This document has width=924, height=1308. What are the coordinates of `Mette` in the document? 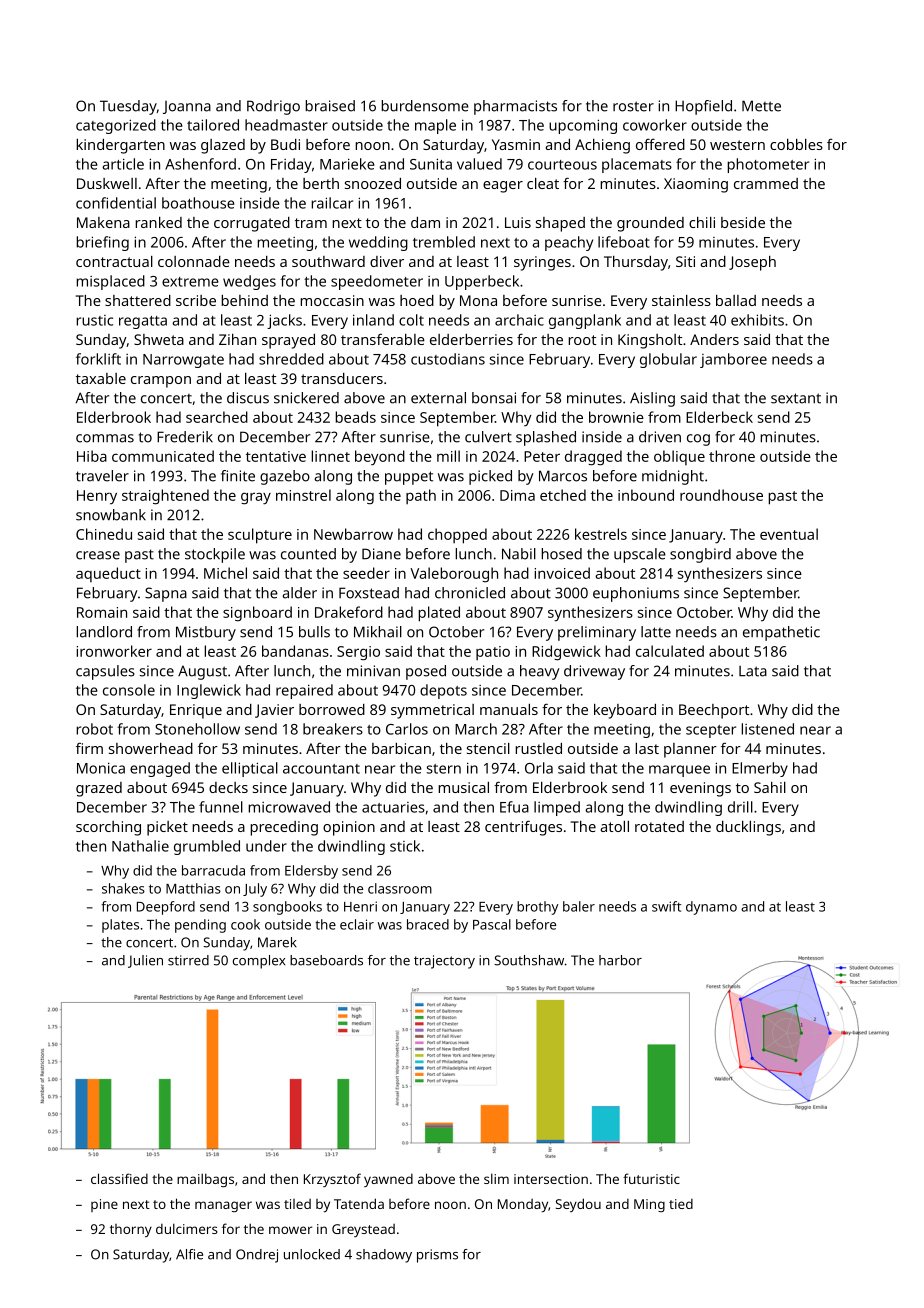 It's located at (761, 106).
